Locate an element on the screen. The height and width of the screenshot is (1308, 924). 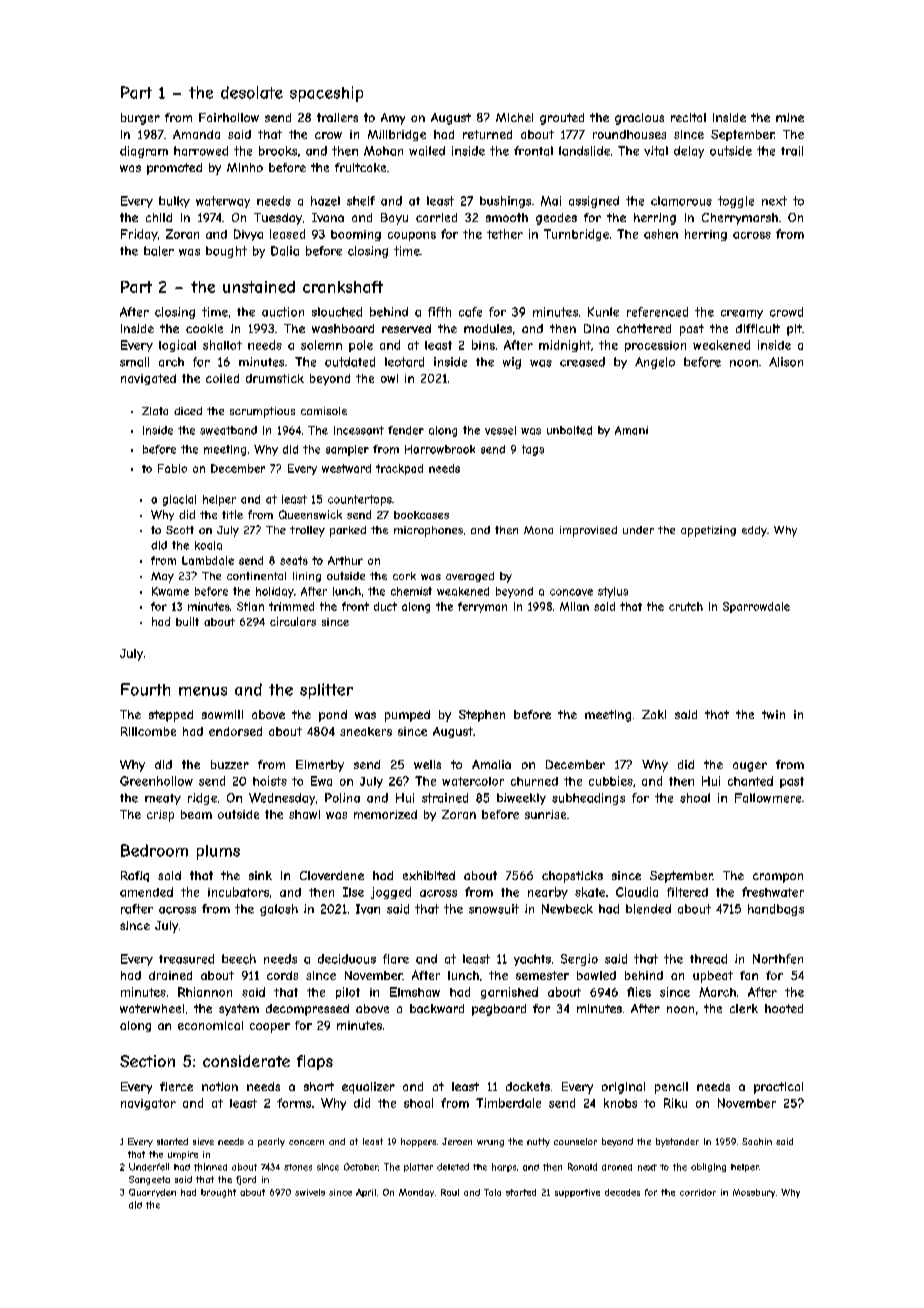
yachts is located at coordinates (532, 960).
